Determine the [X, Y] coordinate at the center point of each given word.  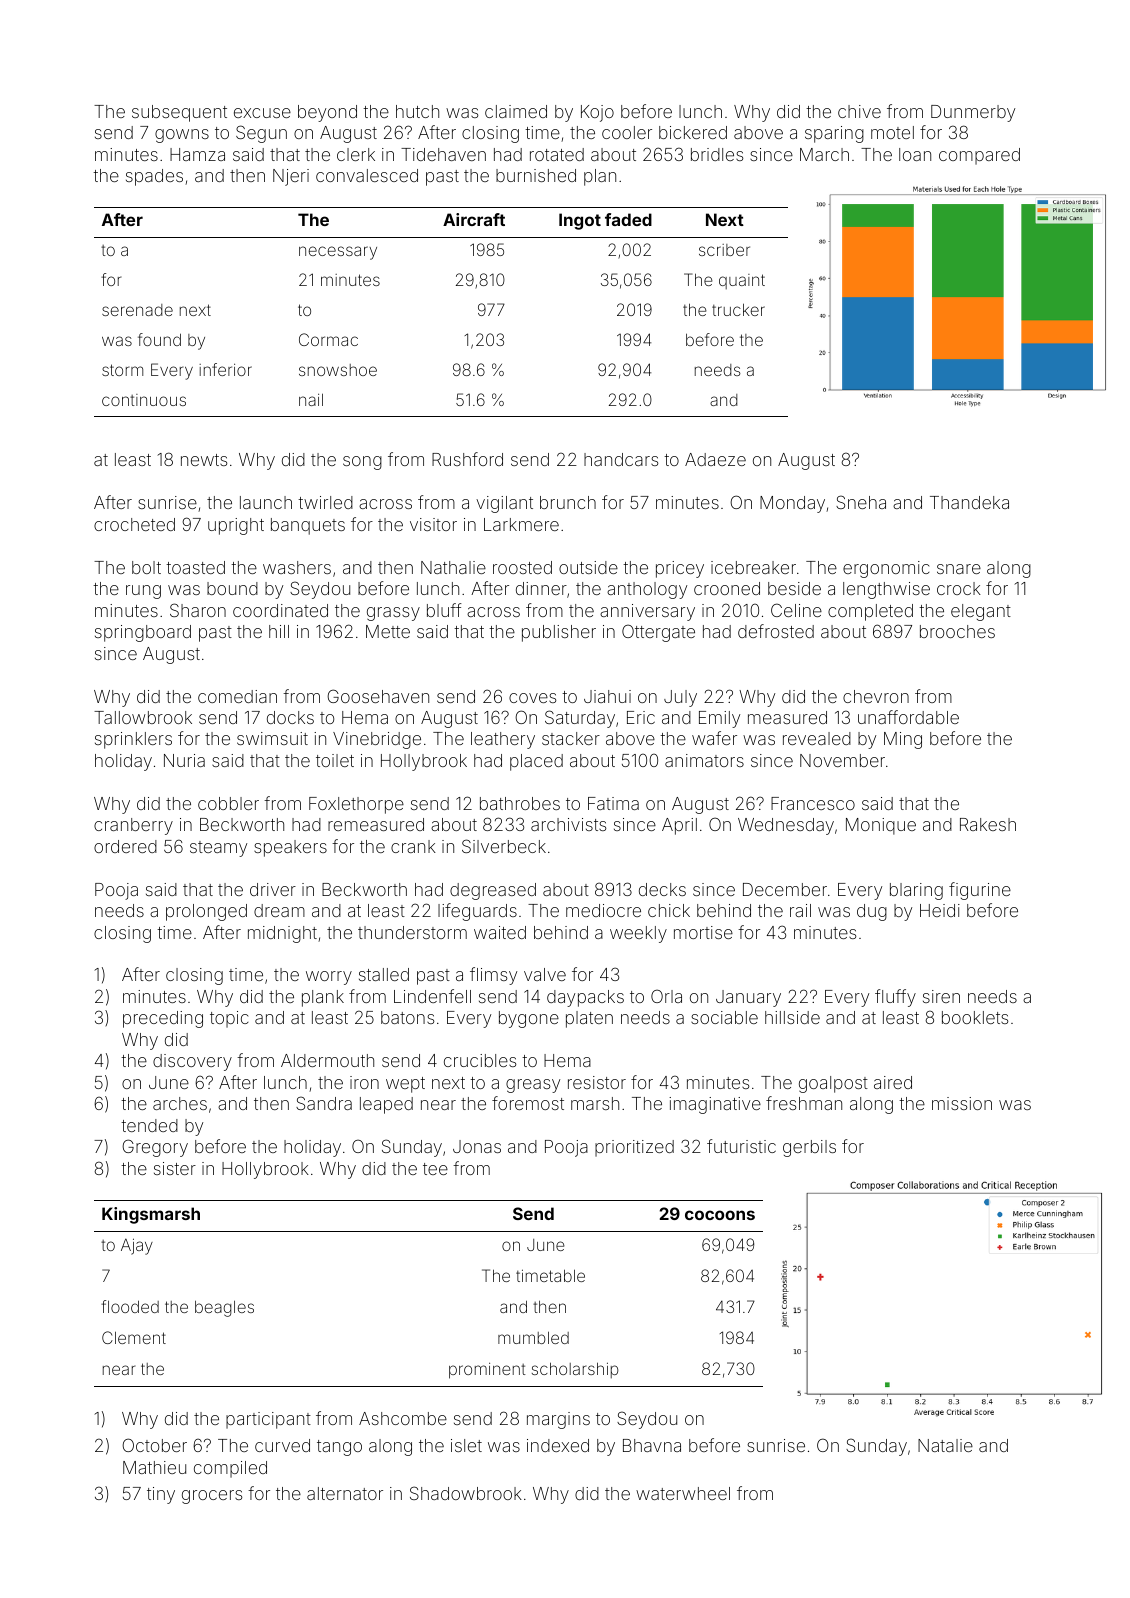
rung [143, 592]
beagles [224, 1309]
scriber [724, 250]
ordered [125, 846]
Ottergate [658, 633]
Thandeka [969, 502]
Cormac [328, 339]
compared [979, 156]
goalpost [833, 1084]
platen [589, 1019]
